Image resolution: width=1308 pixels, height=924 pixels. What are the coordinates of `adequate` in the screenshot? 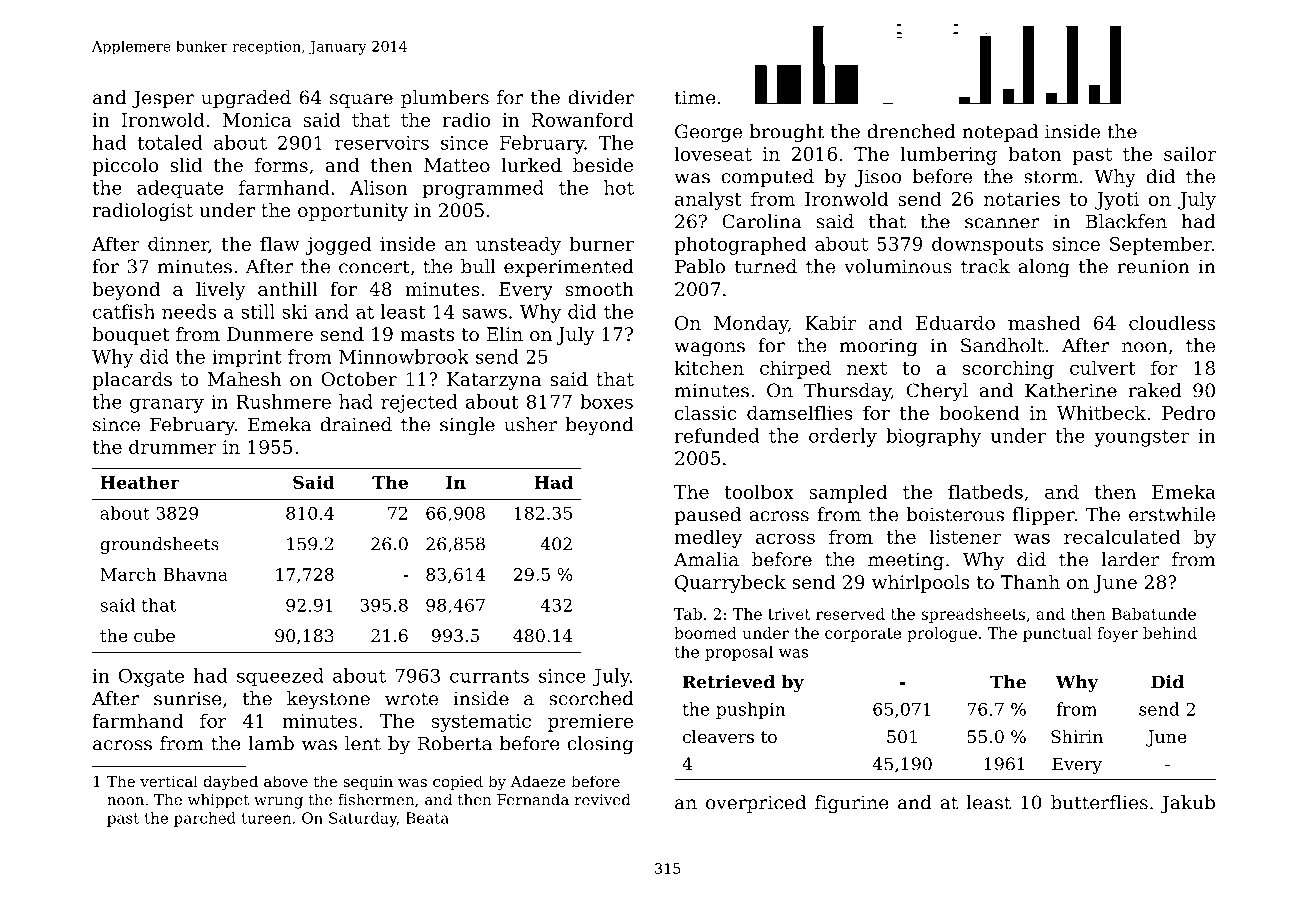 It's located at (180, 189).
